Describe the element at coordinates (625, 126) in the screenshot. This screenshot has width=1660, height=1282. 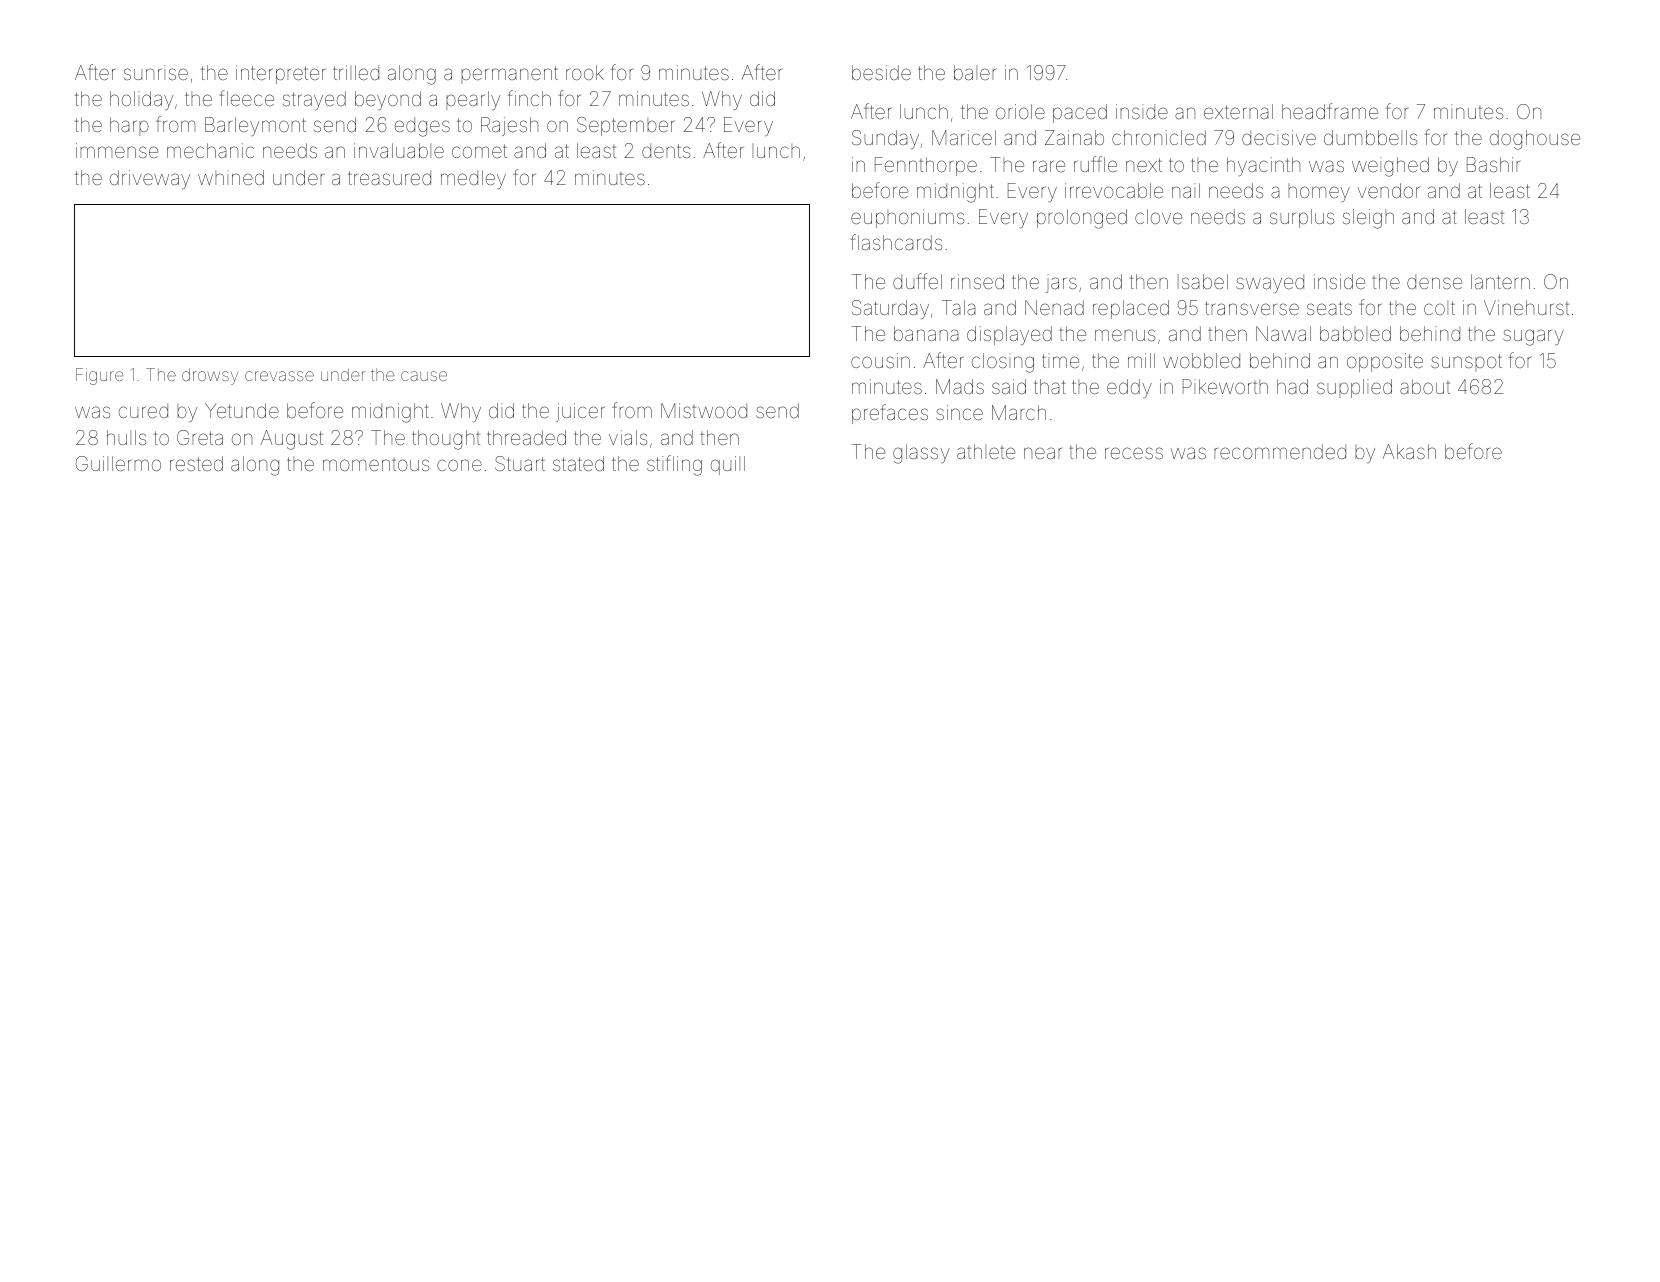
I see `September` at that location.
